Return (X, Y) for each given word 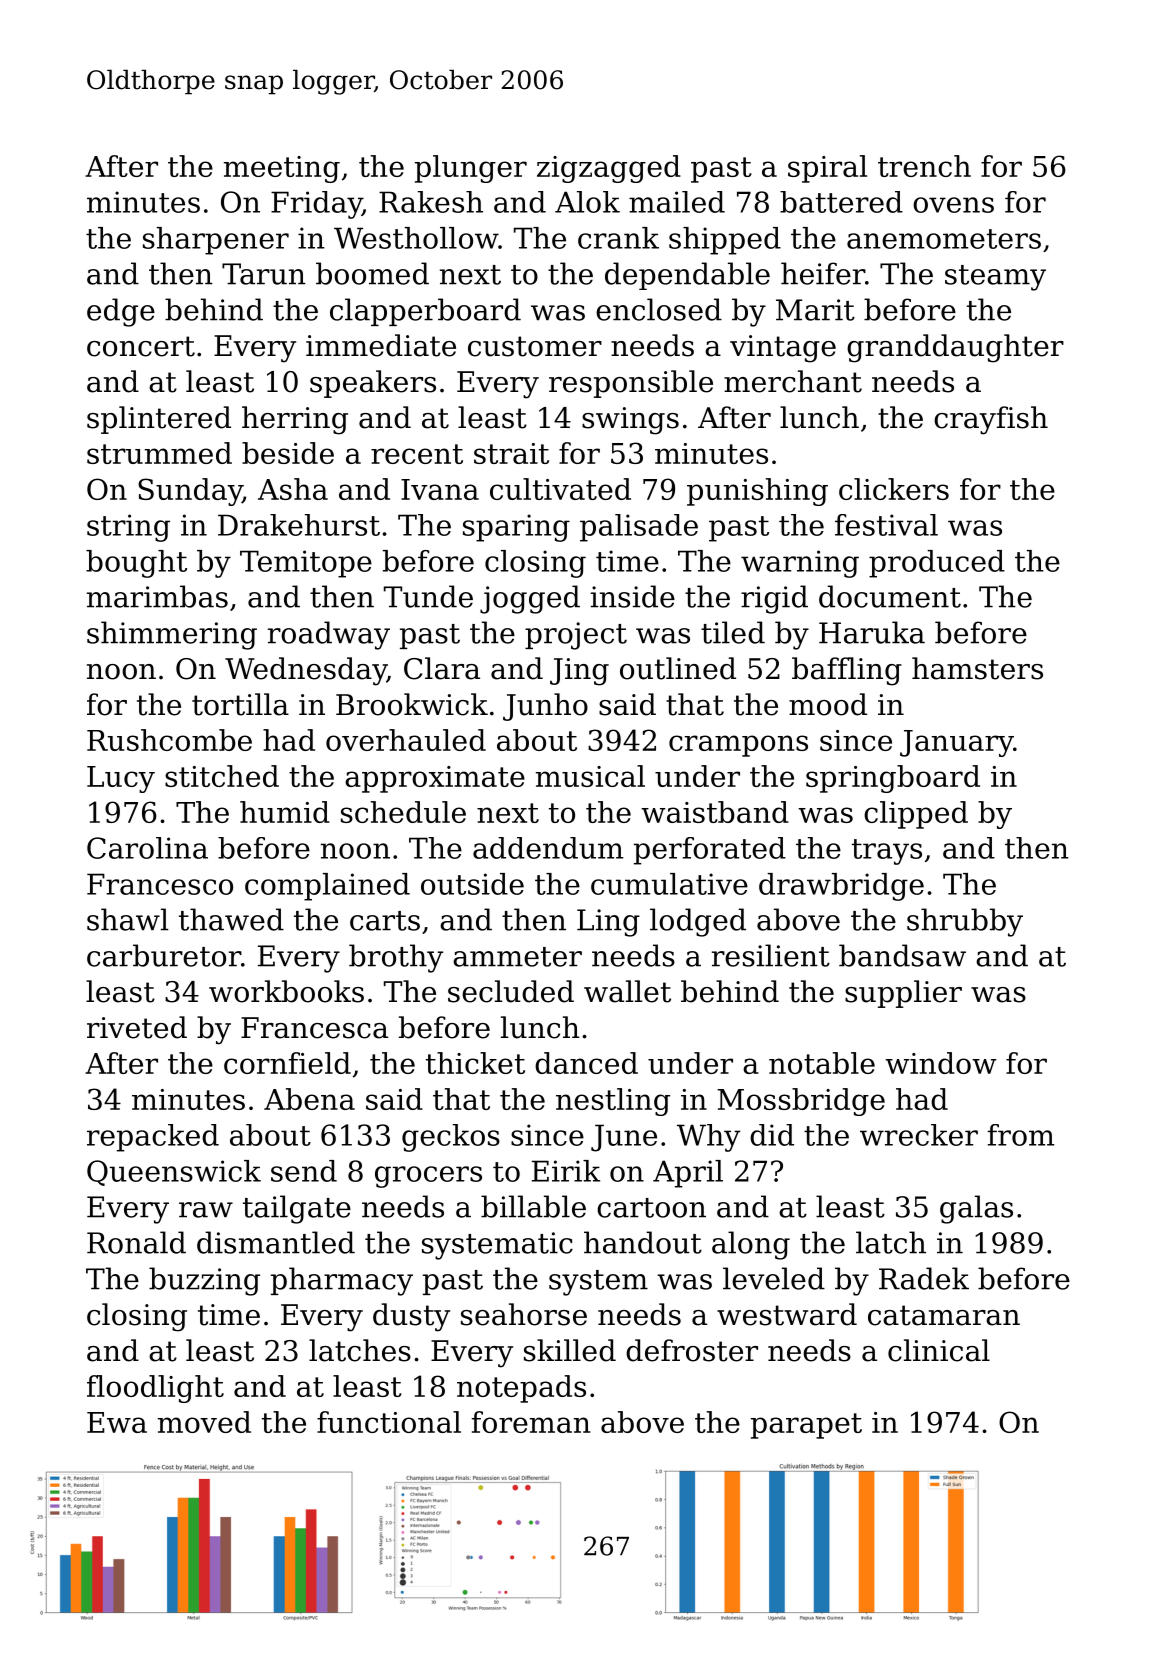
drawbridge (841, 887)
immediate (381, 345)
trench (924, 166)
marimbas (157, 596)
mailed (677, 202)
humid (285, 812)
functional (389, 1422)
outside (472, 884)
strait (511, 453)
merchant (793, 381)
